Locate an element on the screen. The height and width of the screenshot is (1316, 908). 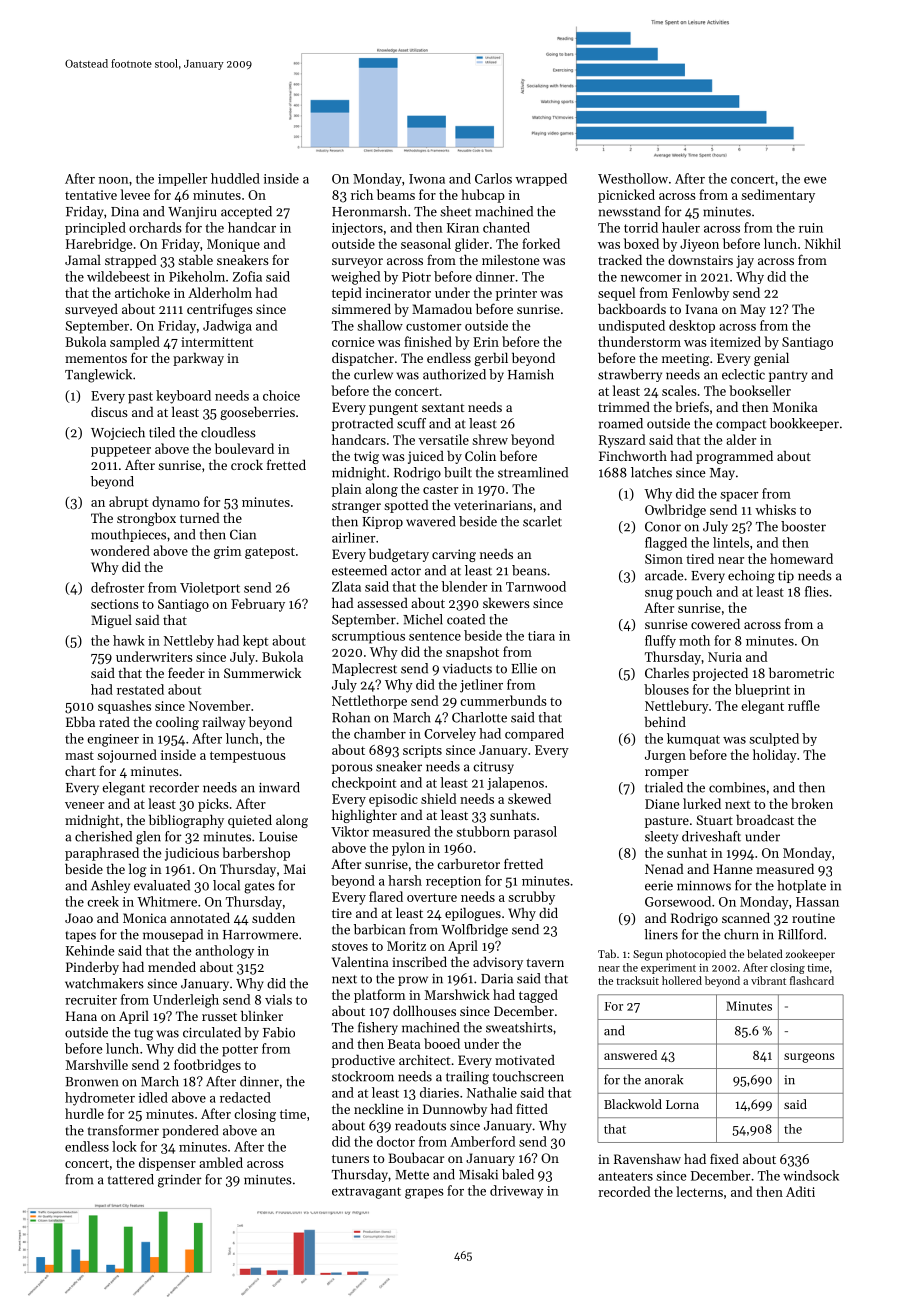
Ivana is located at coordinates (701, 309).
